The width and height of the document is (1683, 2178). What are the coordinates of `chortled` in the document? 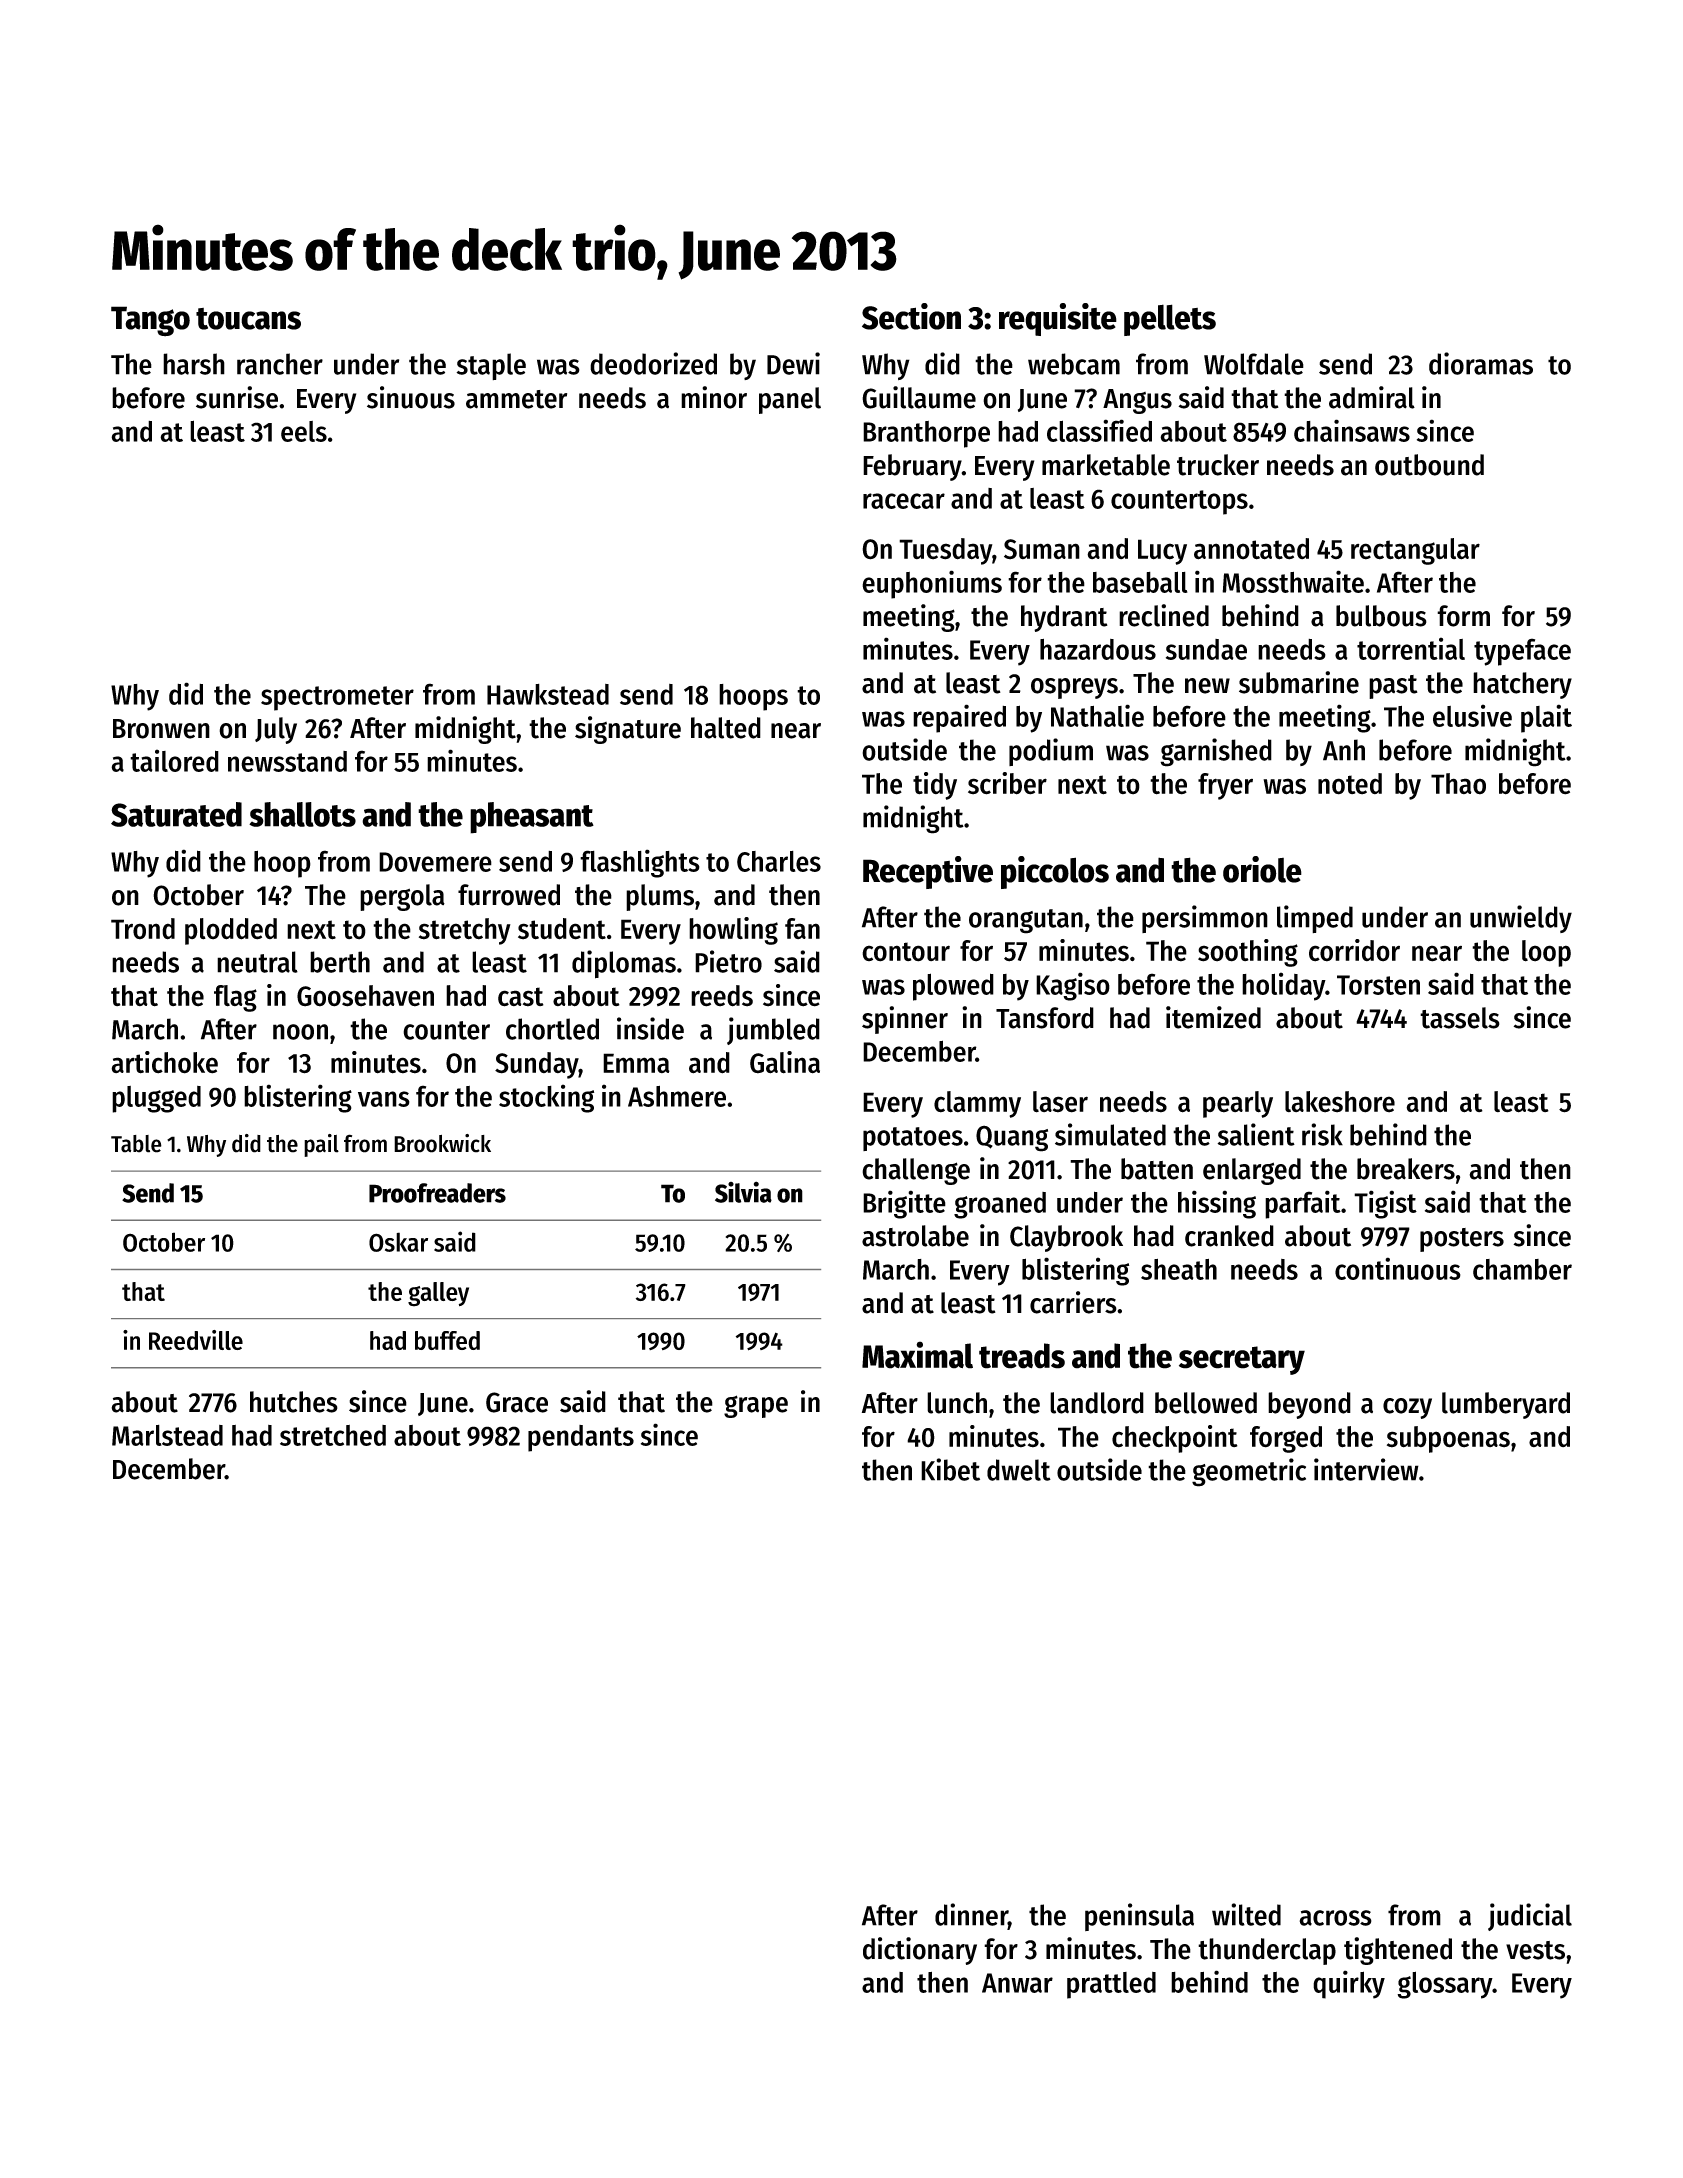 It's located at (552, 1029).
